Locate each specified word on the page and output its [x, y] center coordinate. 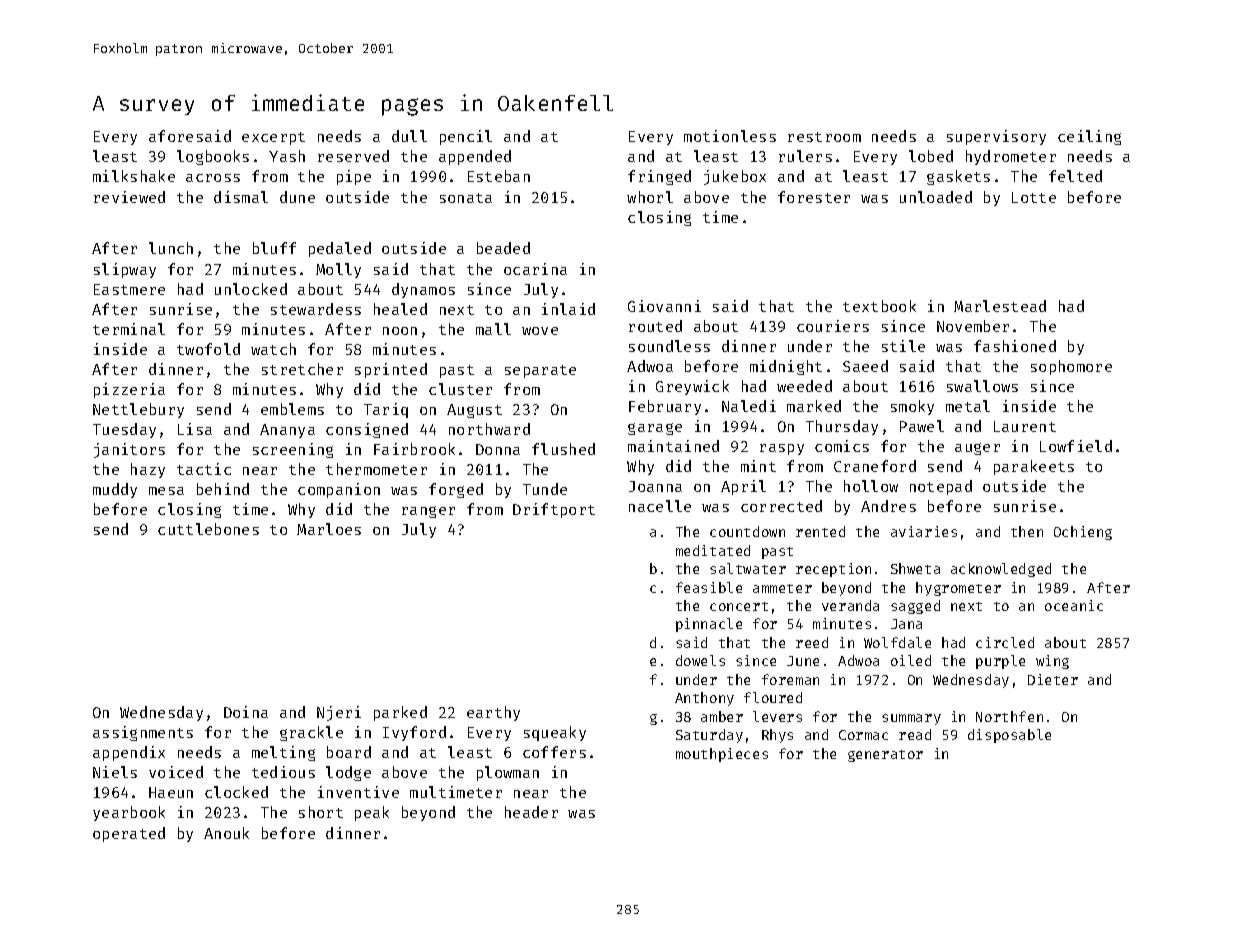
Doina [246, 712]
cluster [460, 389]
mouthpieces [722, 755]
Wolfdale [897, 642]
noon [400, 331]
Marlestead [1000, 306]
